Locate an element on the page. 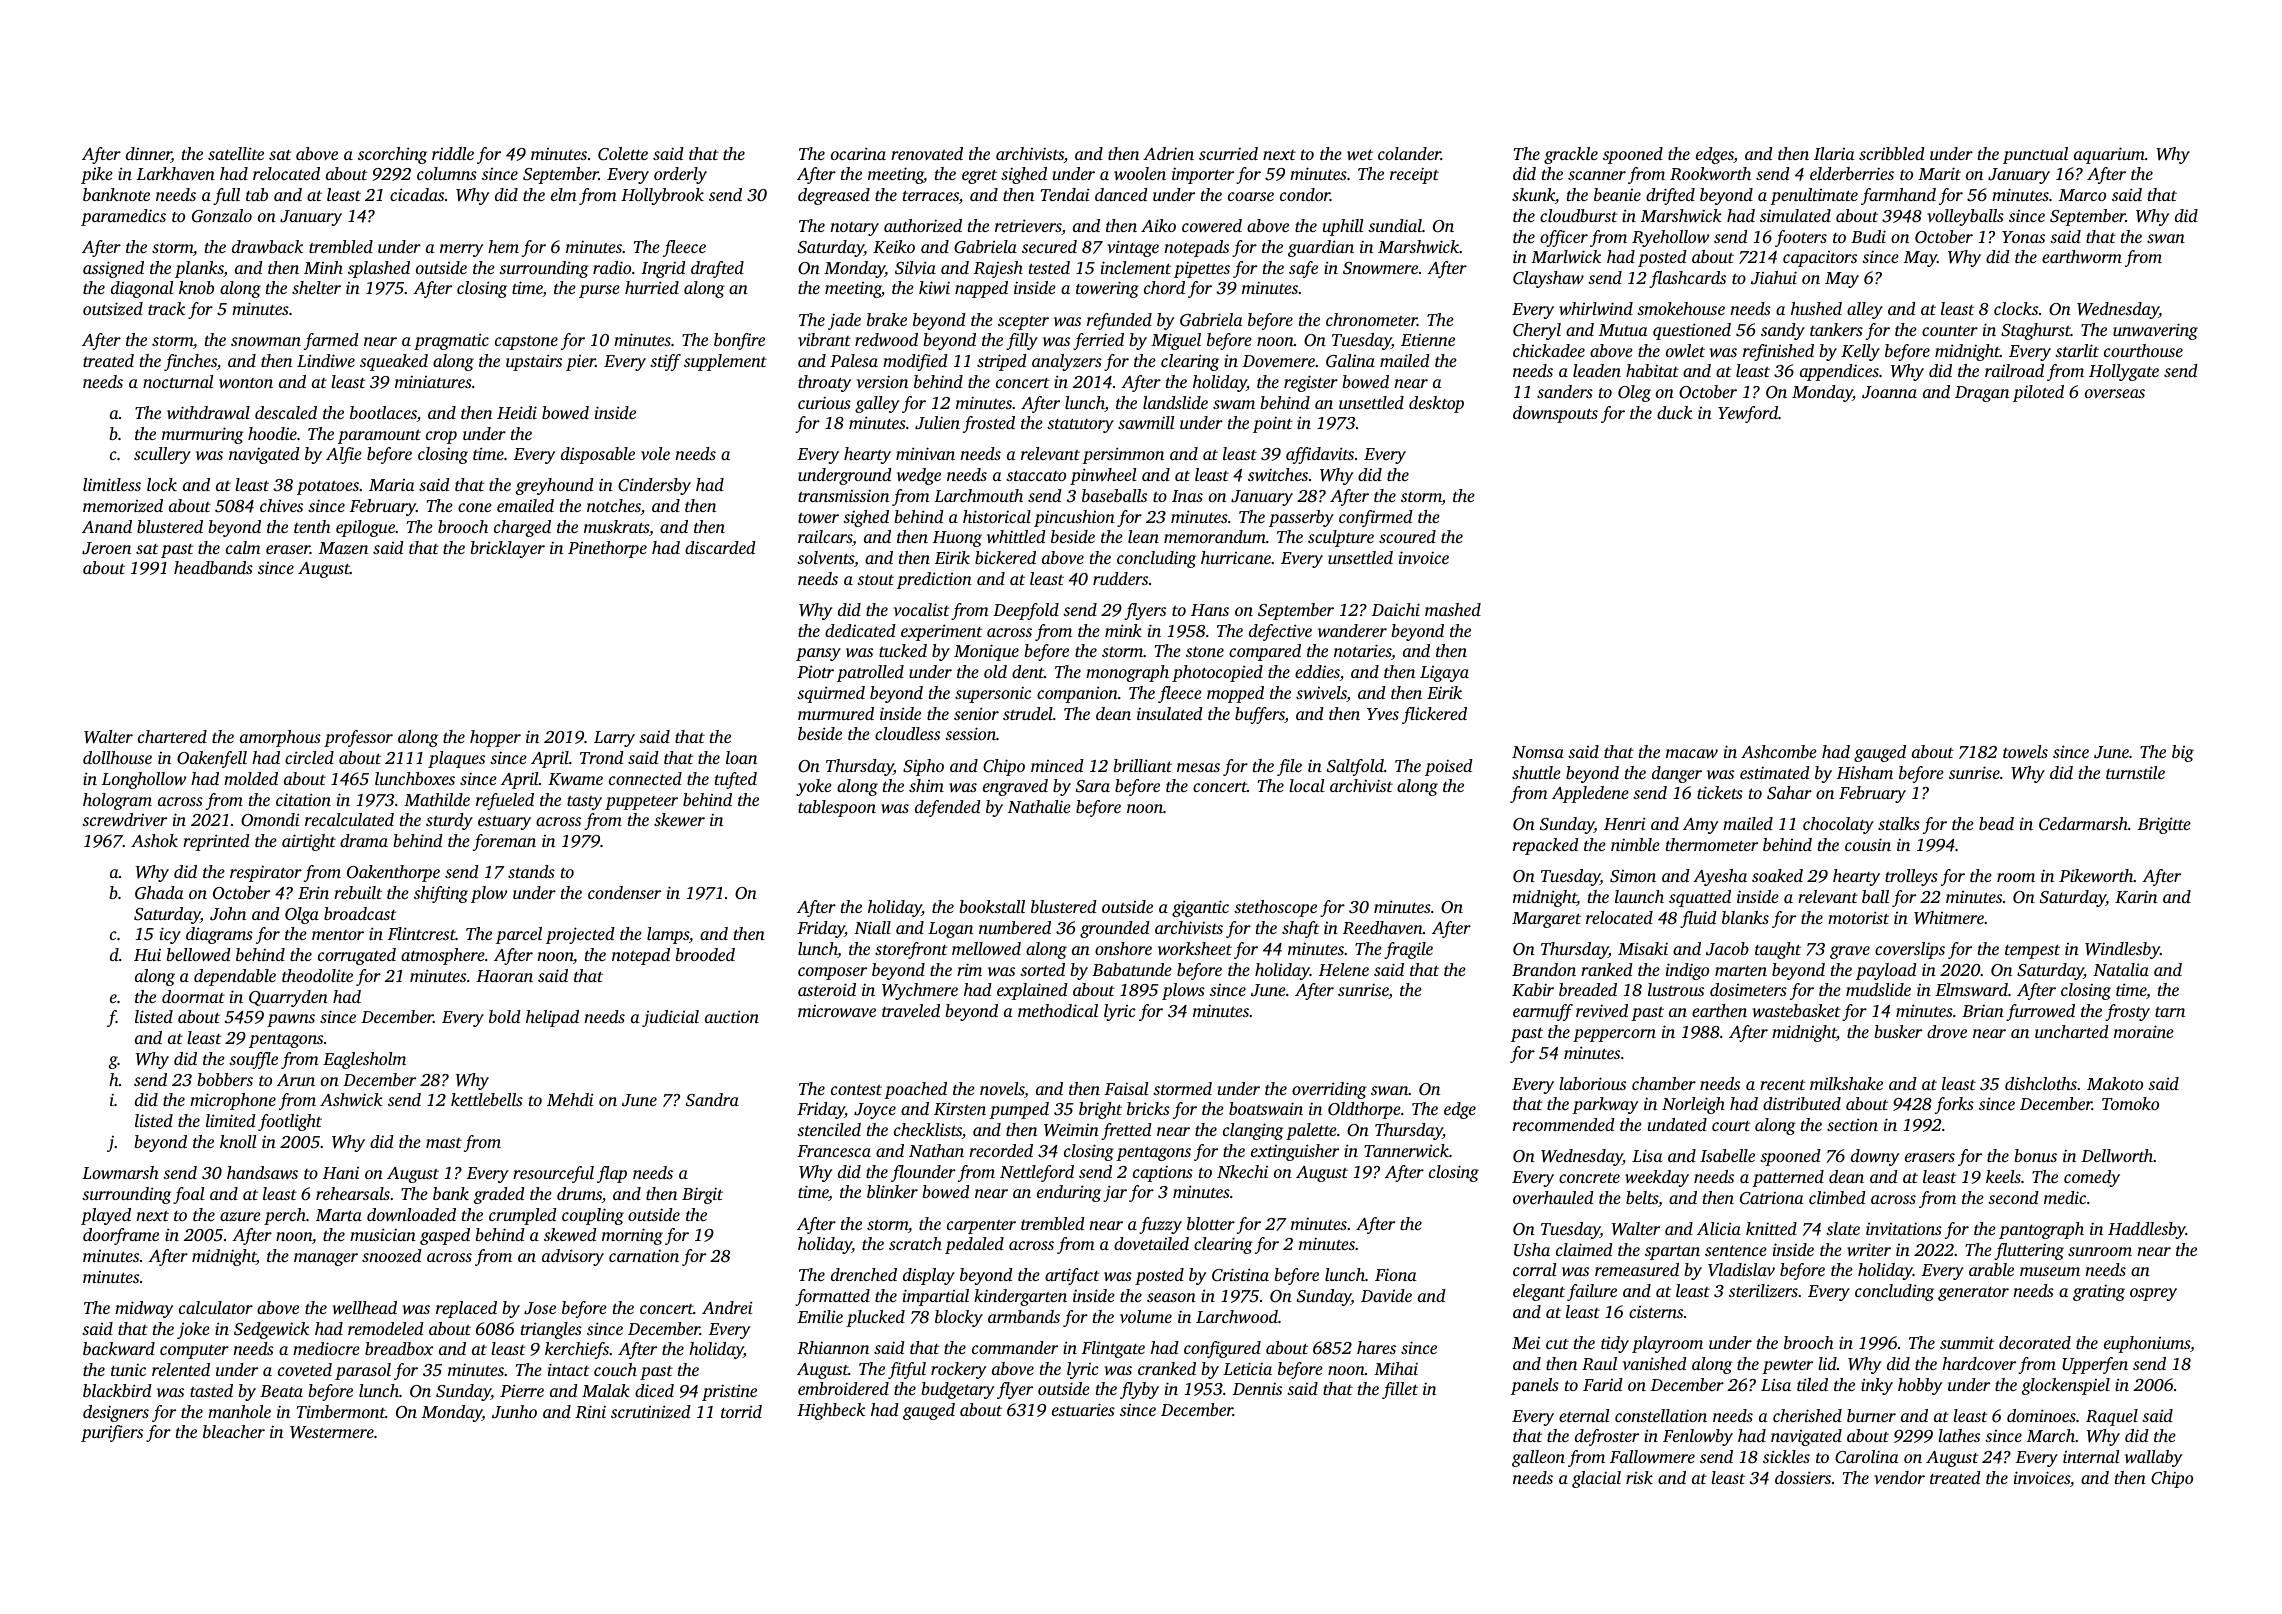 The height and width of the document is (1614, 2282). earthworm is located at coordinates (2082, 256).
